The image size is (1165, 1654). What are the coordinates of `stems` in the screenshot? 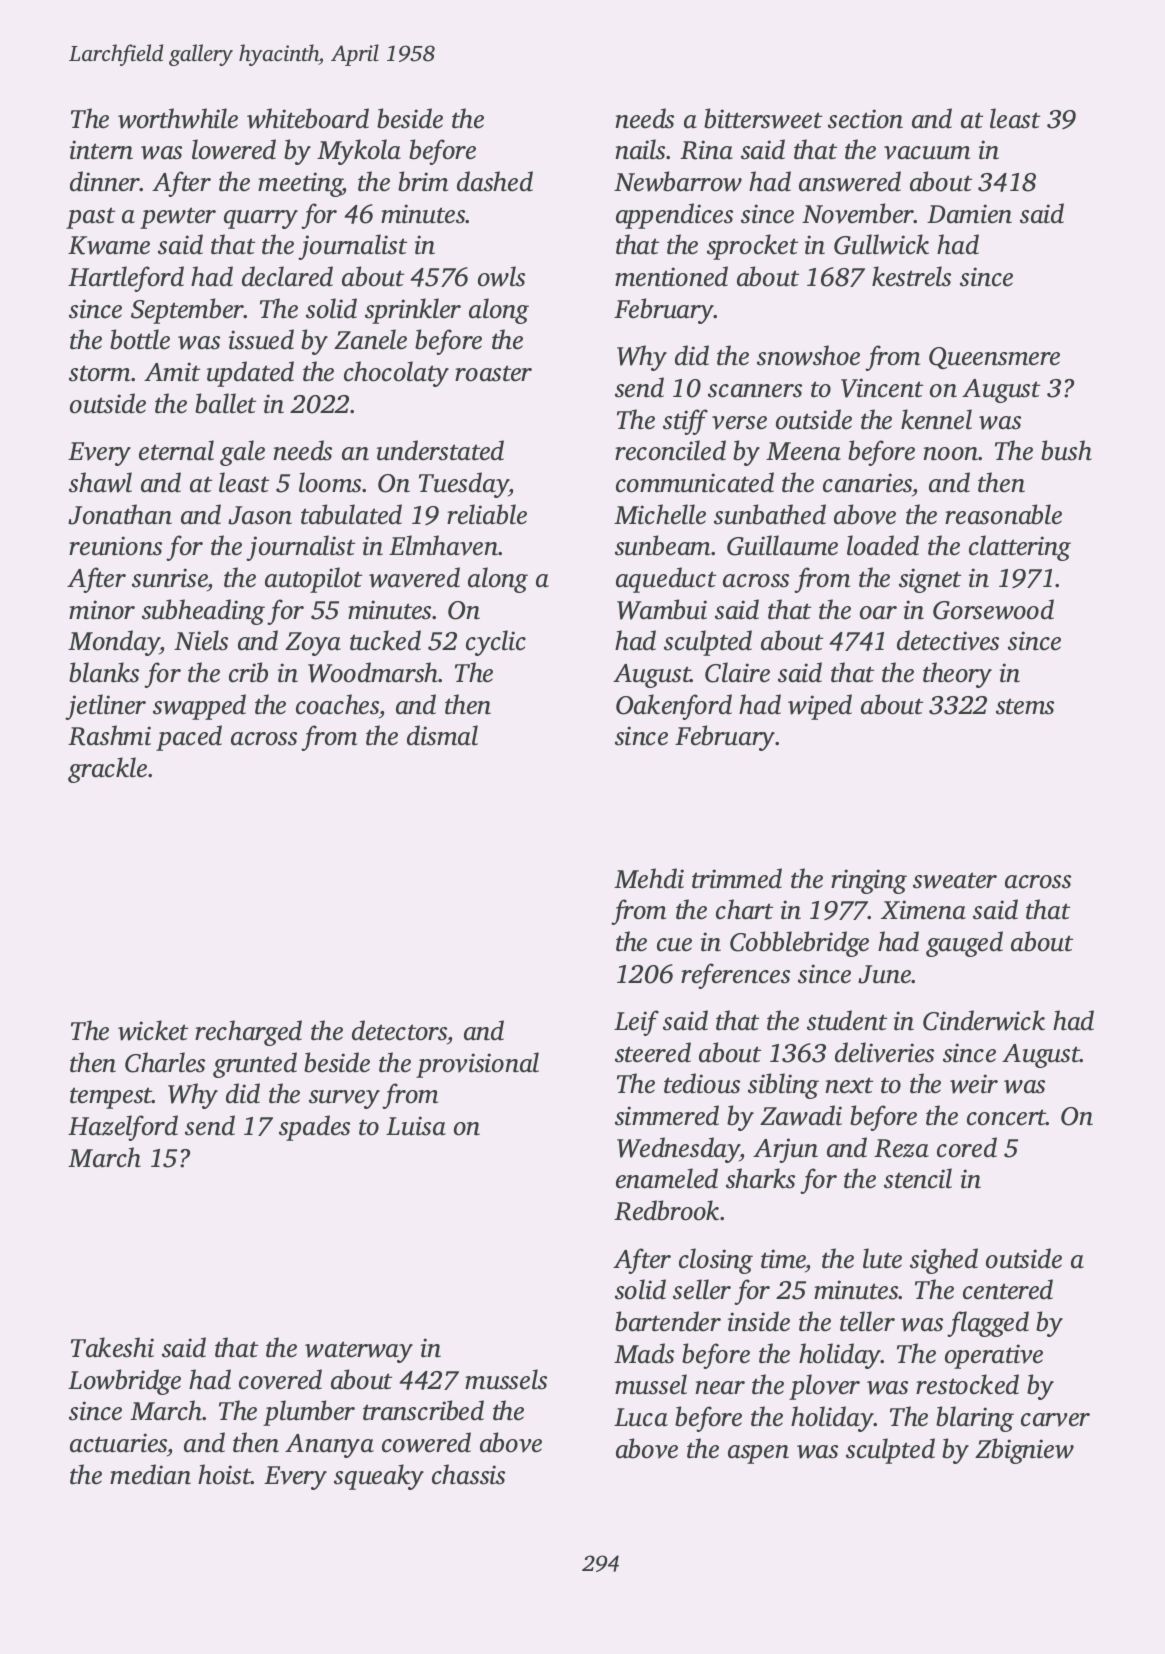 It's located at (1025, 706).
